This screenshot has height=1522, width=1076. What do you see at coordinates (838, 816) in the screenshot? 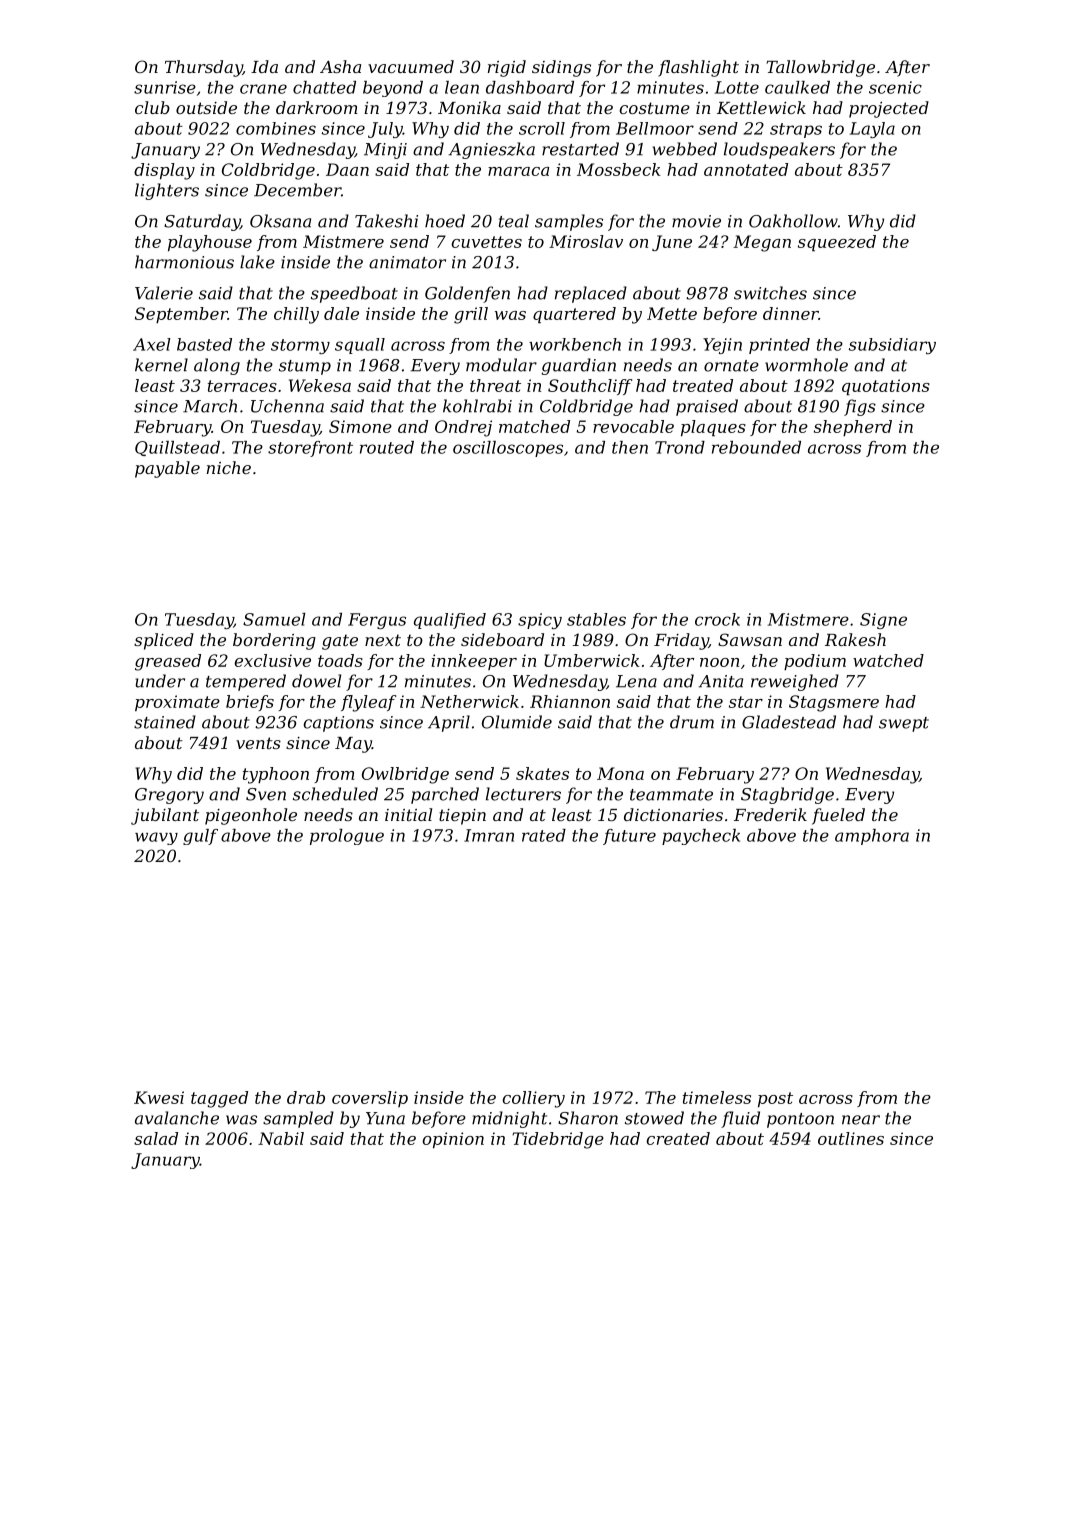
I see `fueled` at bounding box center [838, 816].
